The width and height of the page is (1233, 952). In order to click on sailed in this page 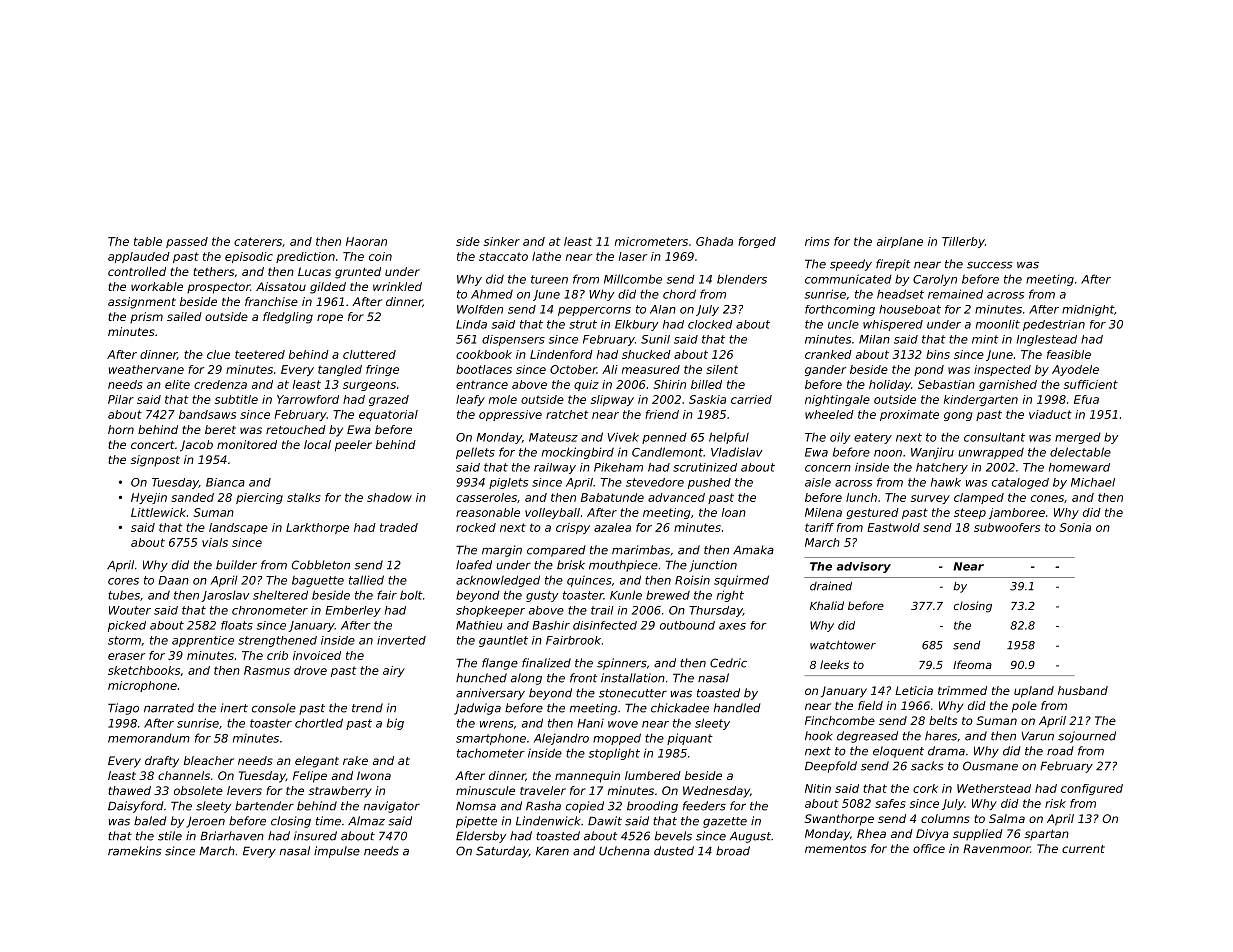, I will do `click(184, 316)`.
